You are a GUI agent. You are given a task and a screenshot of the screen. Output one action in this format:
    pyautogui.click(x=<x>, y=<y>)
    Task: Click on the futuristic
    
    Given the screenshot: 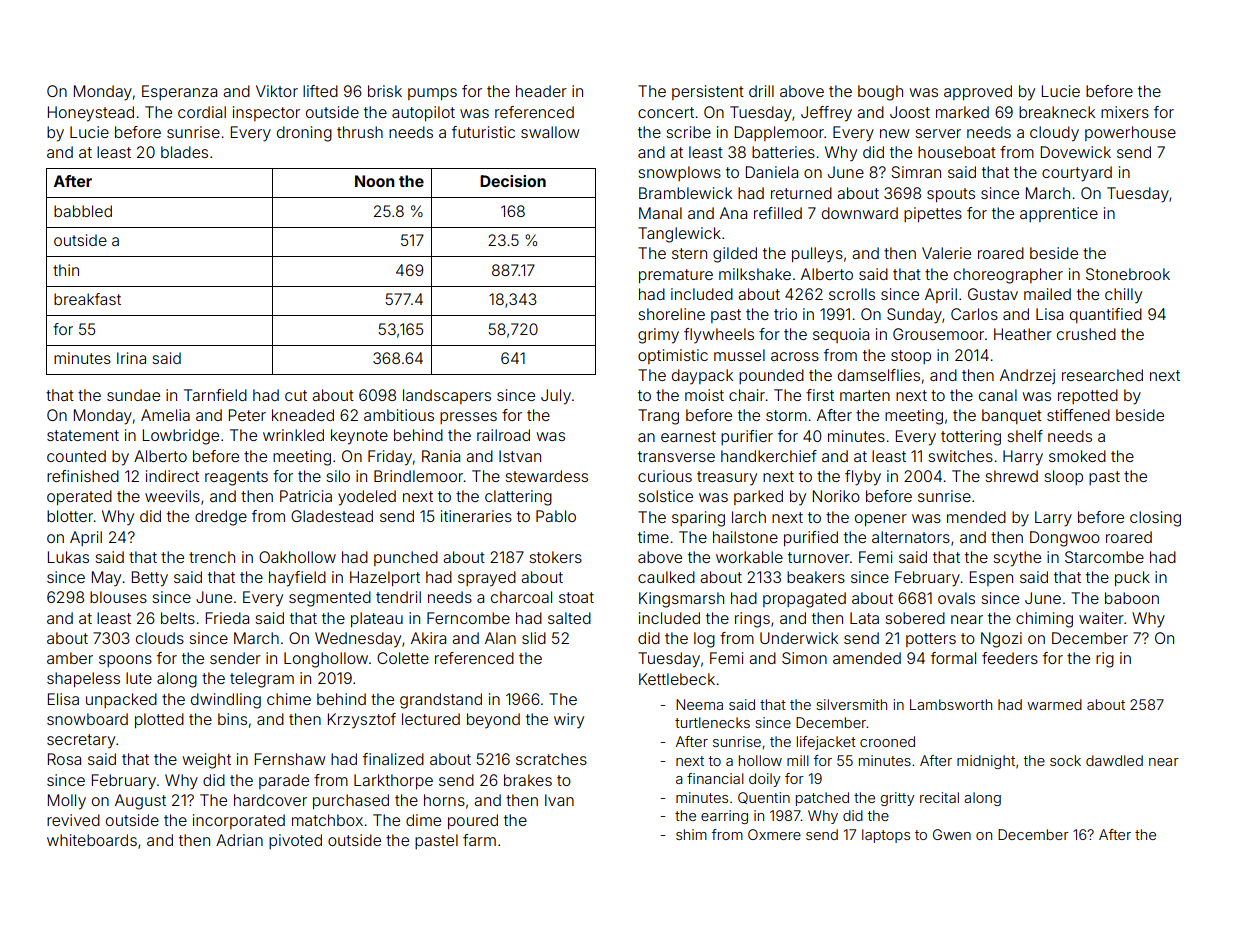 What is the action you would take?
    pyautogui.click(x=483, y=132)
